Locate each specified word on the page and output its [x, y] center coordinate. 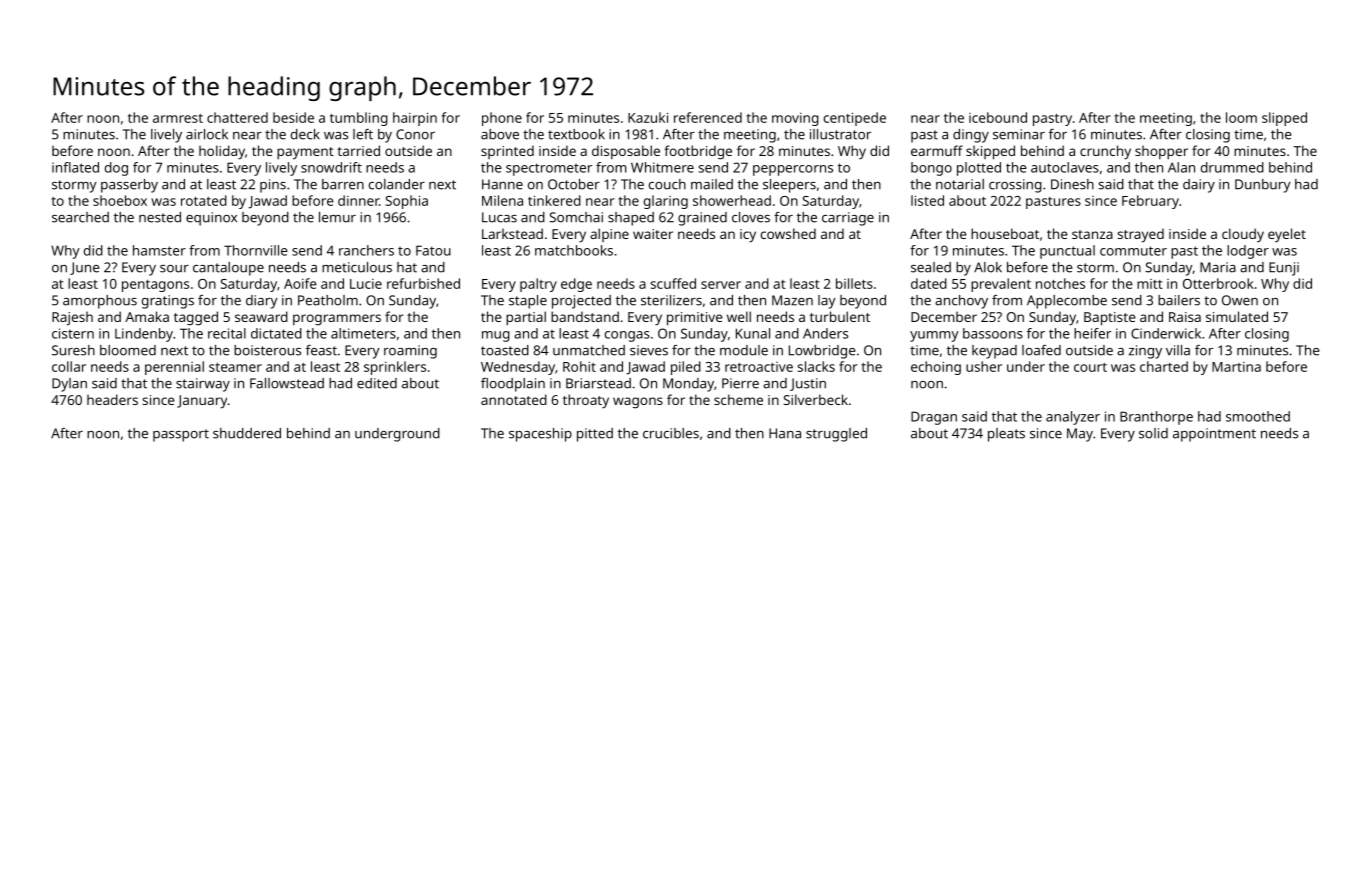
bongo [931, 169]
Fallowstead [287, 383]
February [1150, 202]
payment [305, 153]
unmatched [589, 350]
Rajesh [72, 318]
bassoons [993, 333]
